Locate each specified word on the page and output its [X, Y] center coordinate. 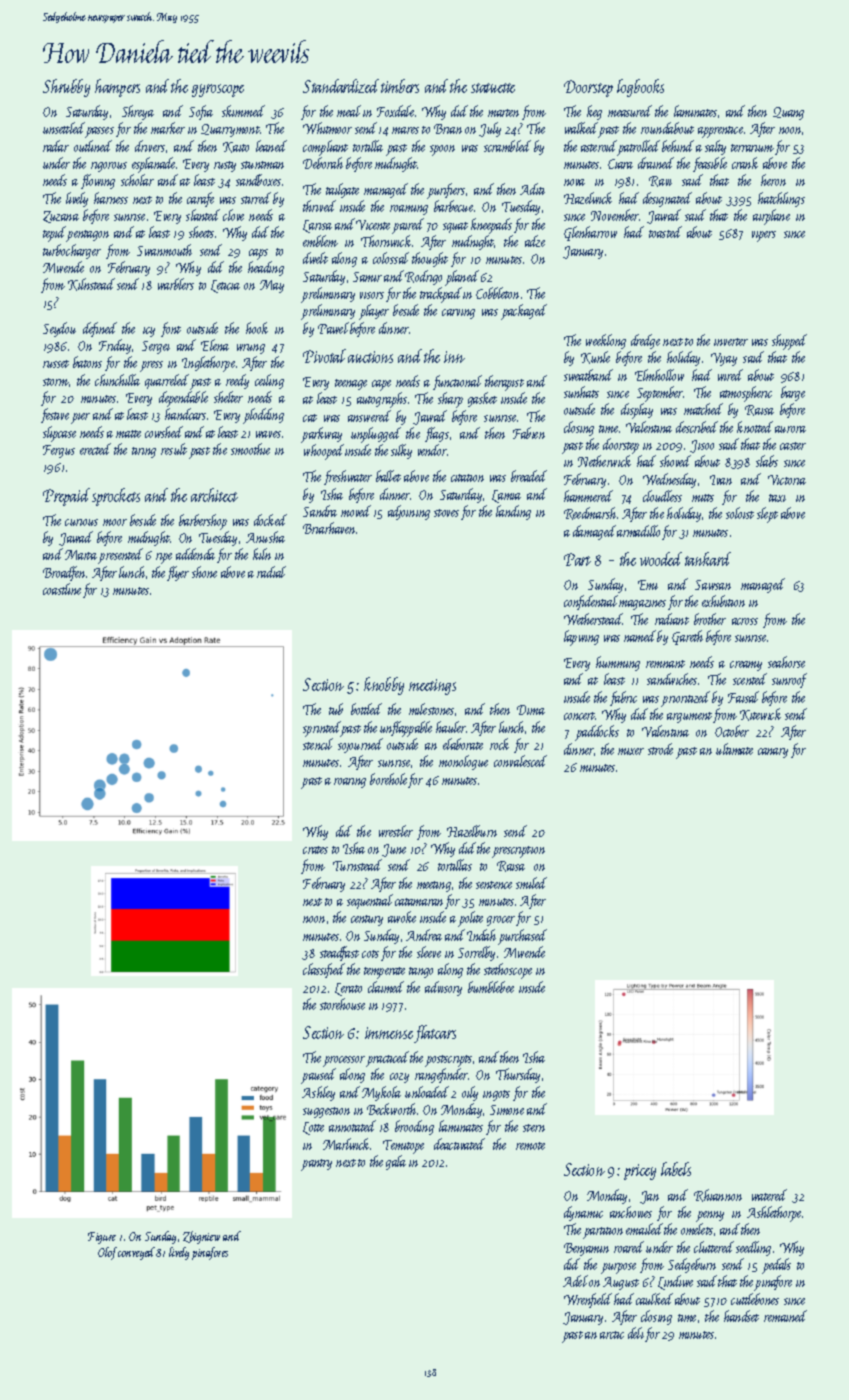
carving [458, 314]
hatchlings [781, 199]
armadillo [638, 531]
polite [470, 919]
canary [773, 753]
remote [530, 1146]
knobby [384, 686]
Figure [102, 1238]
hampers [117, 88]
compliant [325, 148]
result [174, 449]
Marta [81, 555]
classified [324, 970]
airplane [771, 217]
